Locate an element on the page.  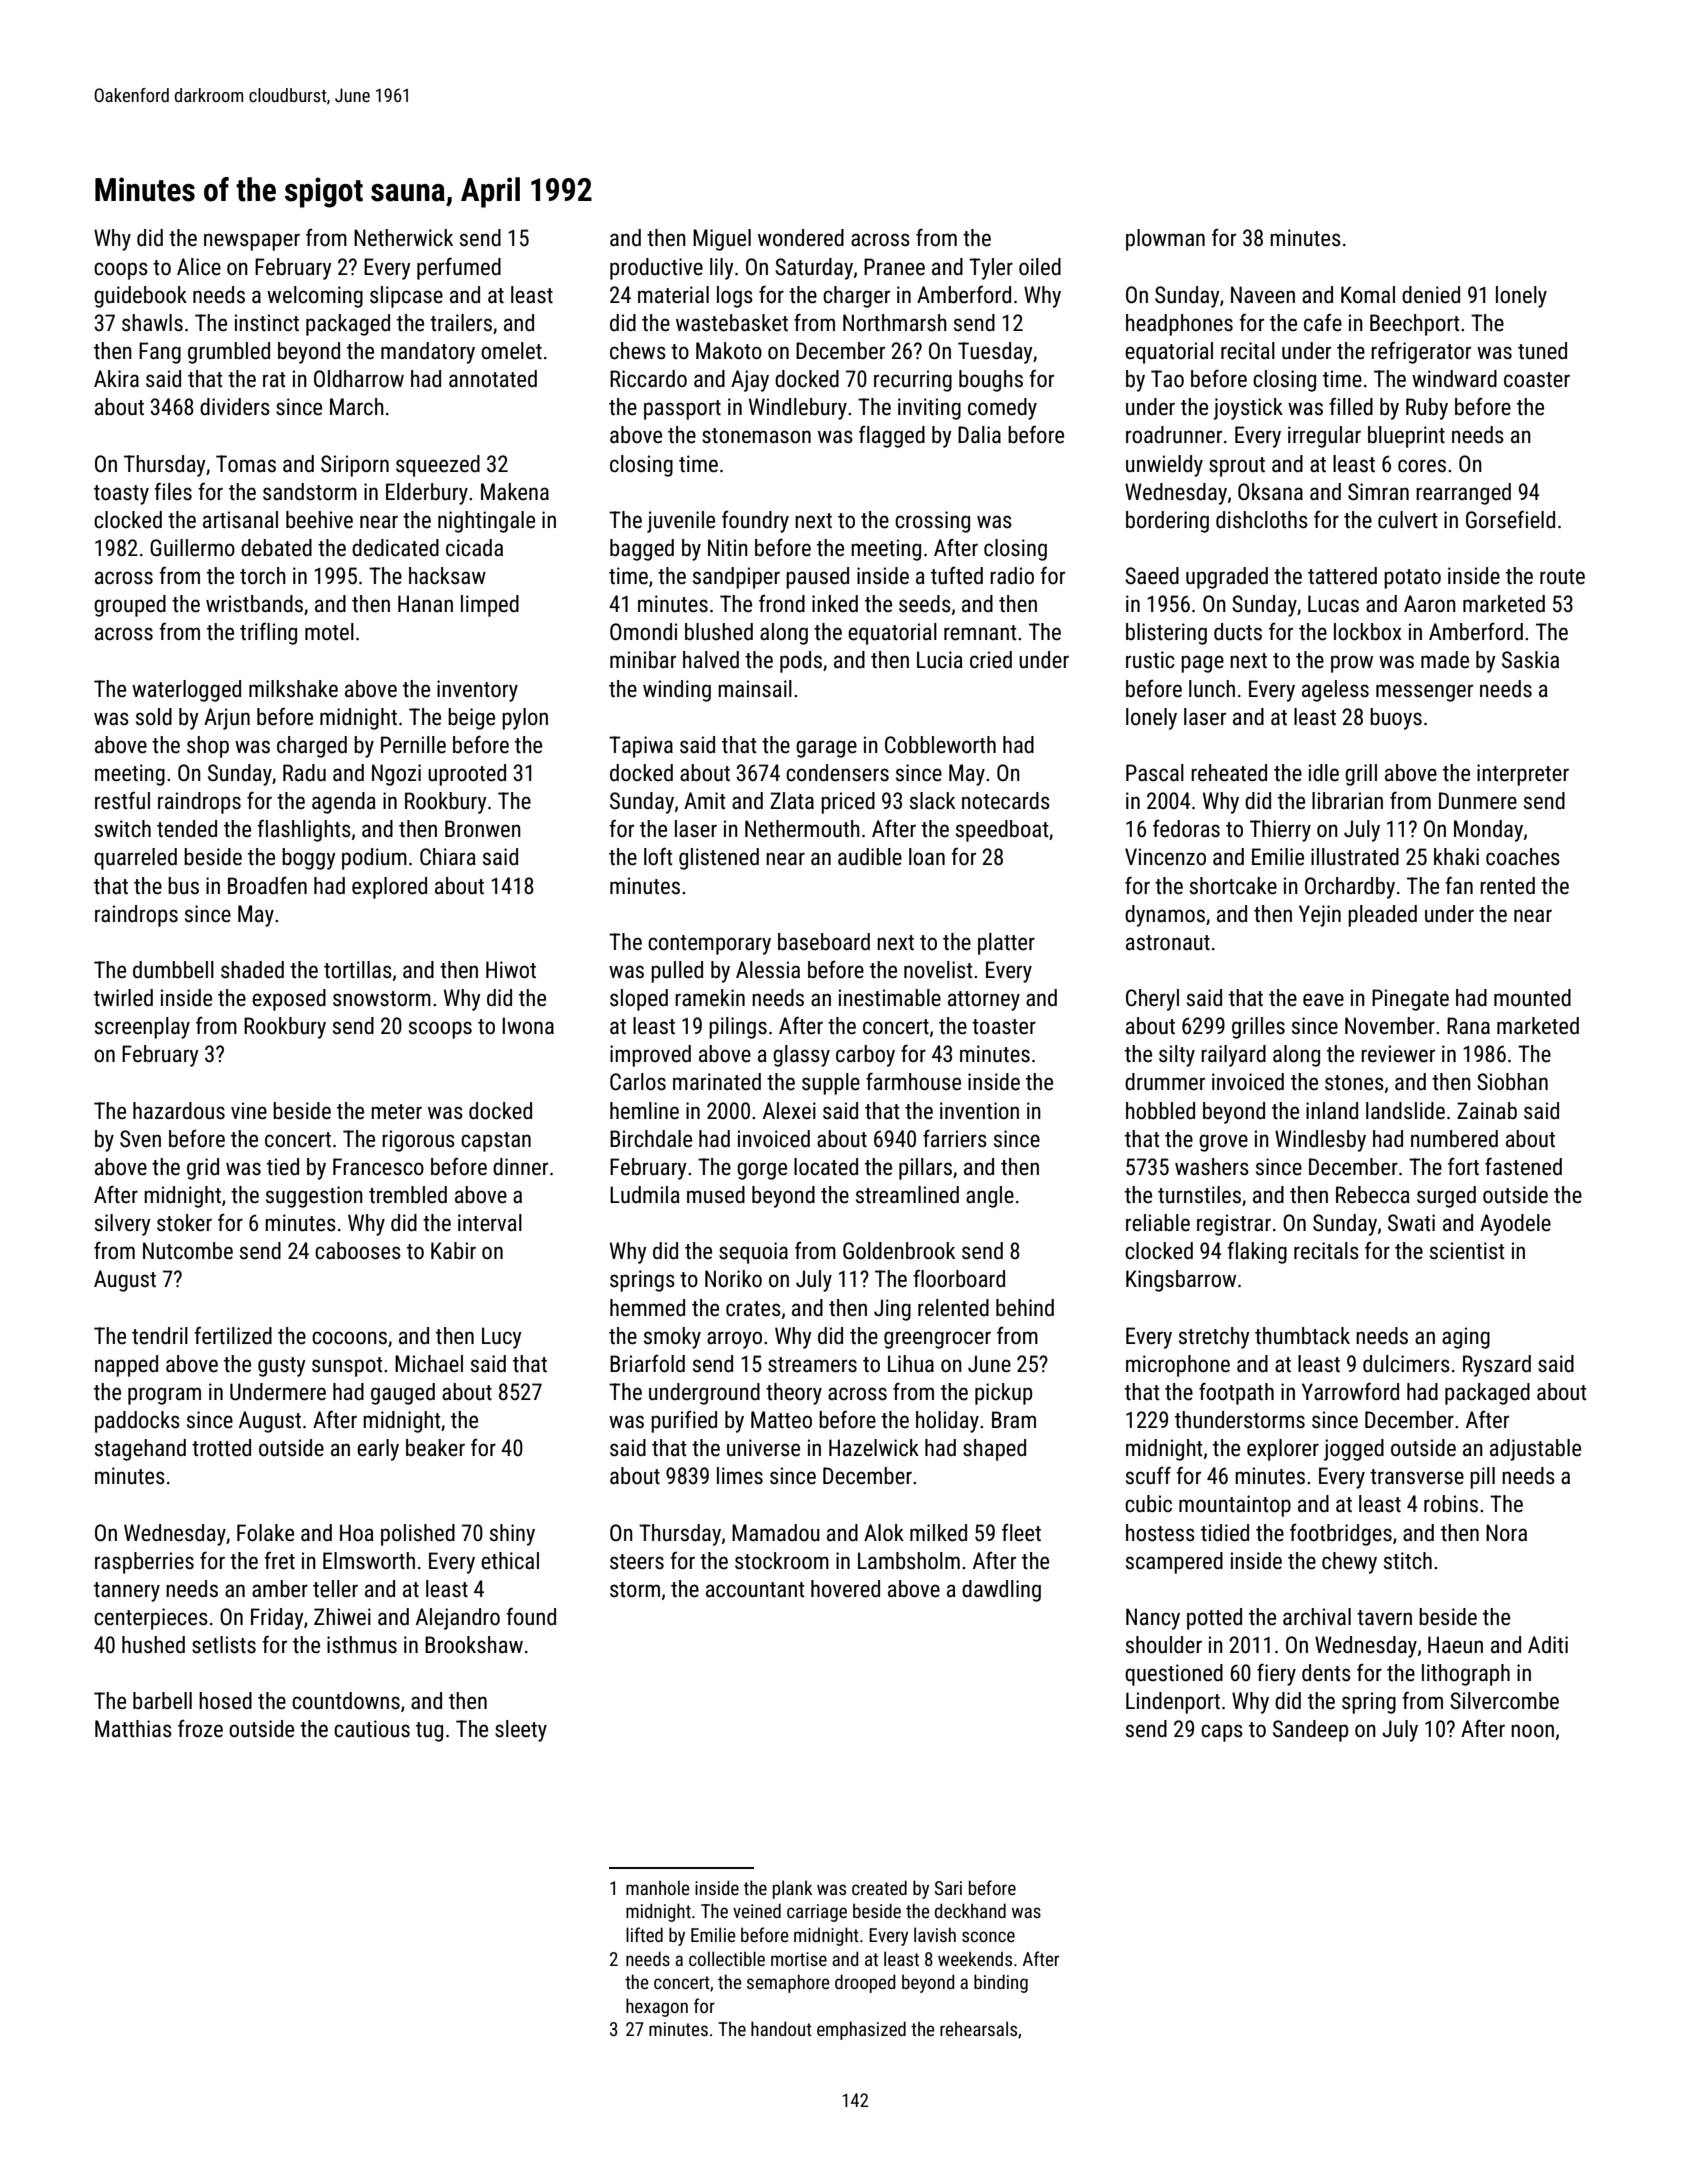
hexagon is located at coordinates (657, 2007).
